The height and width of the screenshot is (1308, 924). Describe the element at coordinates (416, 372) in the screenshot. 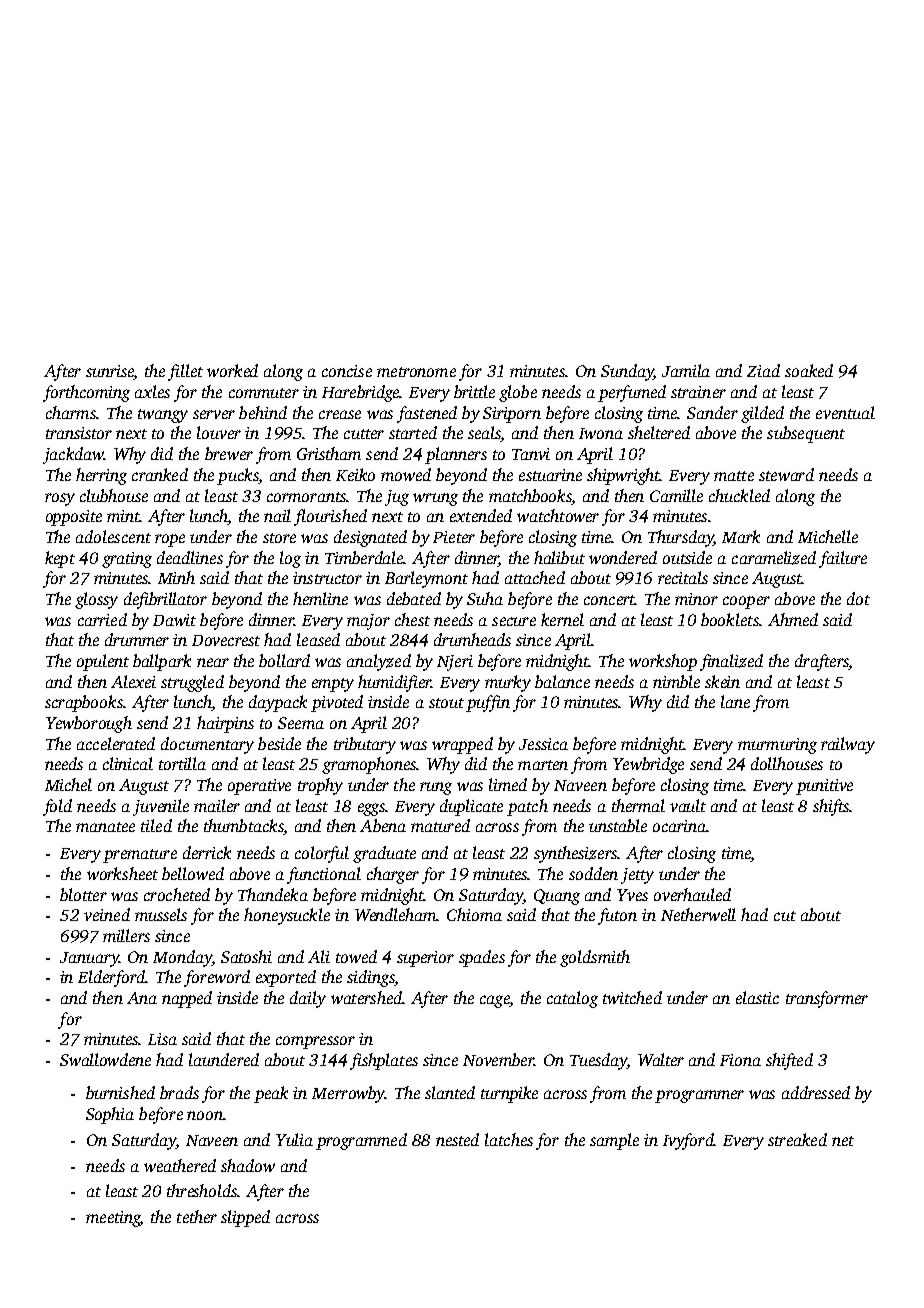

I see `metronome` at that location.
